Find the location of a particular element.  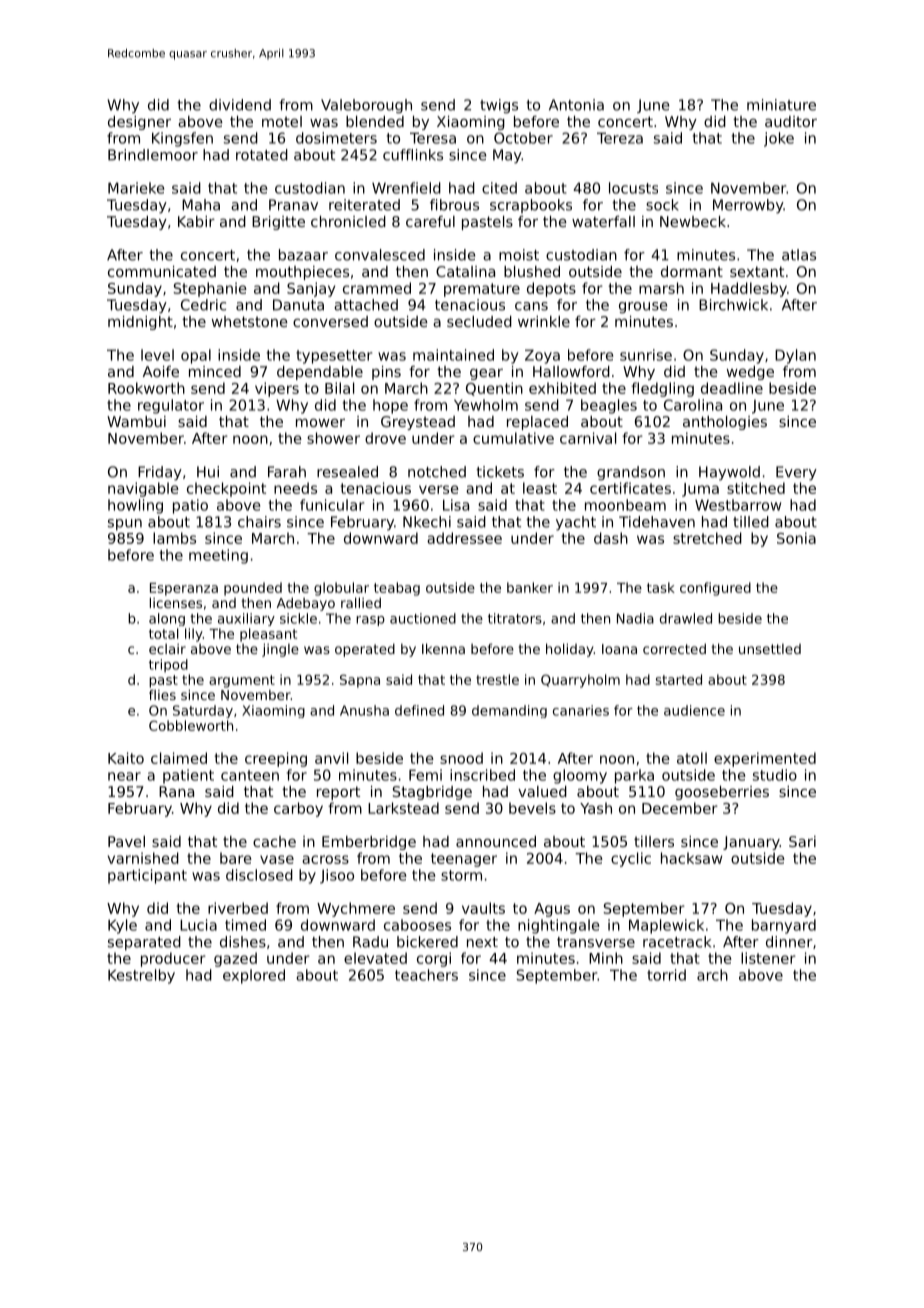

dishes is located at coordinates (243, 942).
